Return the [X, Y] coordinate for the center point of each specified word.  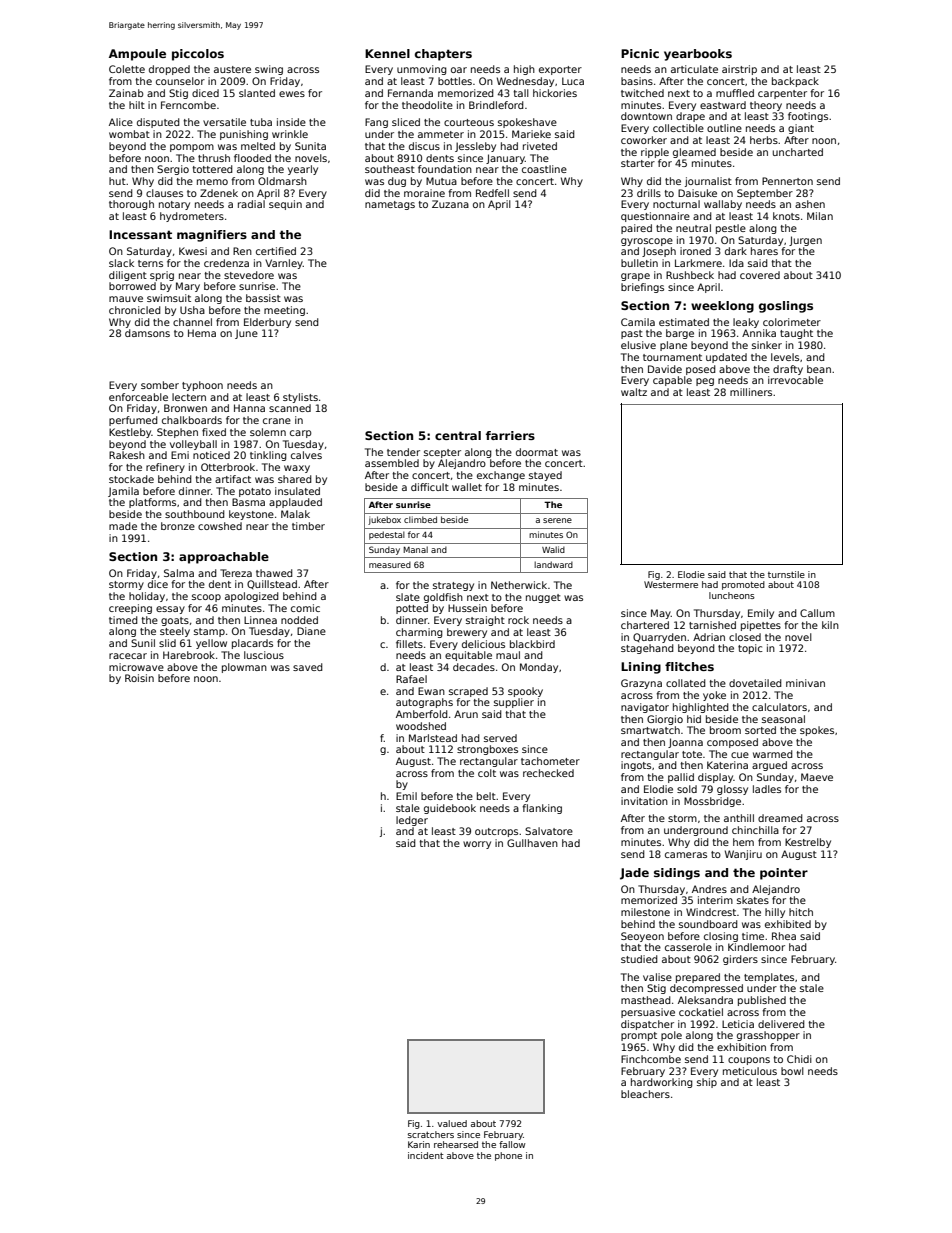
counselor [180, 81]
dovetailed [755, 683]
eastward [723, 105]
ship [707, 1083]
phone [508, 1156]
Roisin [139, 678]
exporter [560, 70]
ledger [412, 821]
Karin [419, 1144]
